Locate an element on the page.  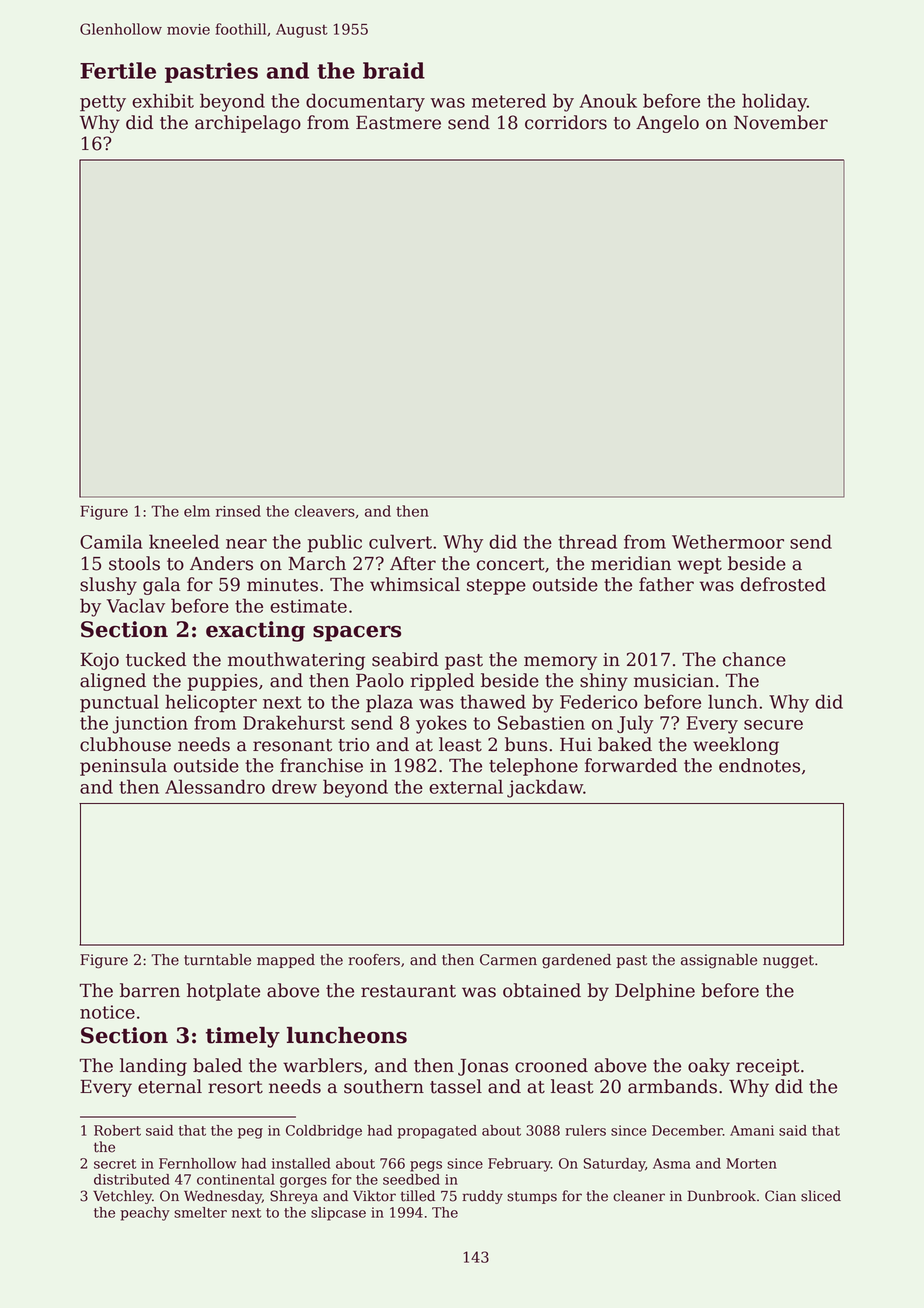
cleavers is located at coordinates (325, 511).
